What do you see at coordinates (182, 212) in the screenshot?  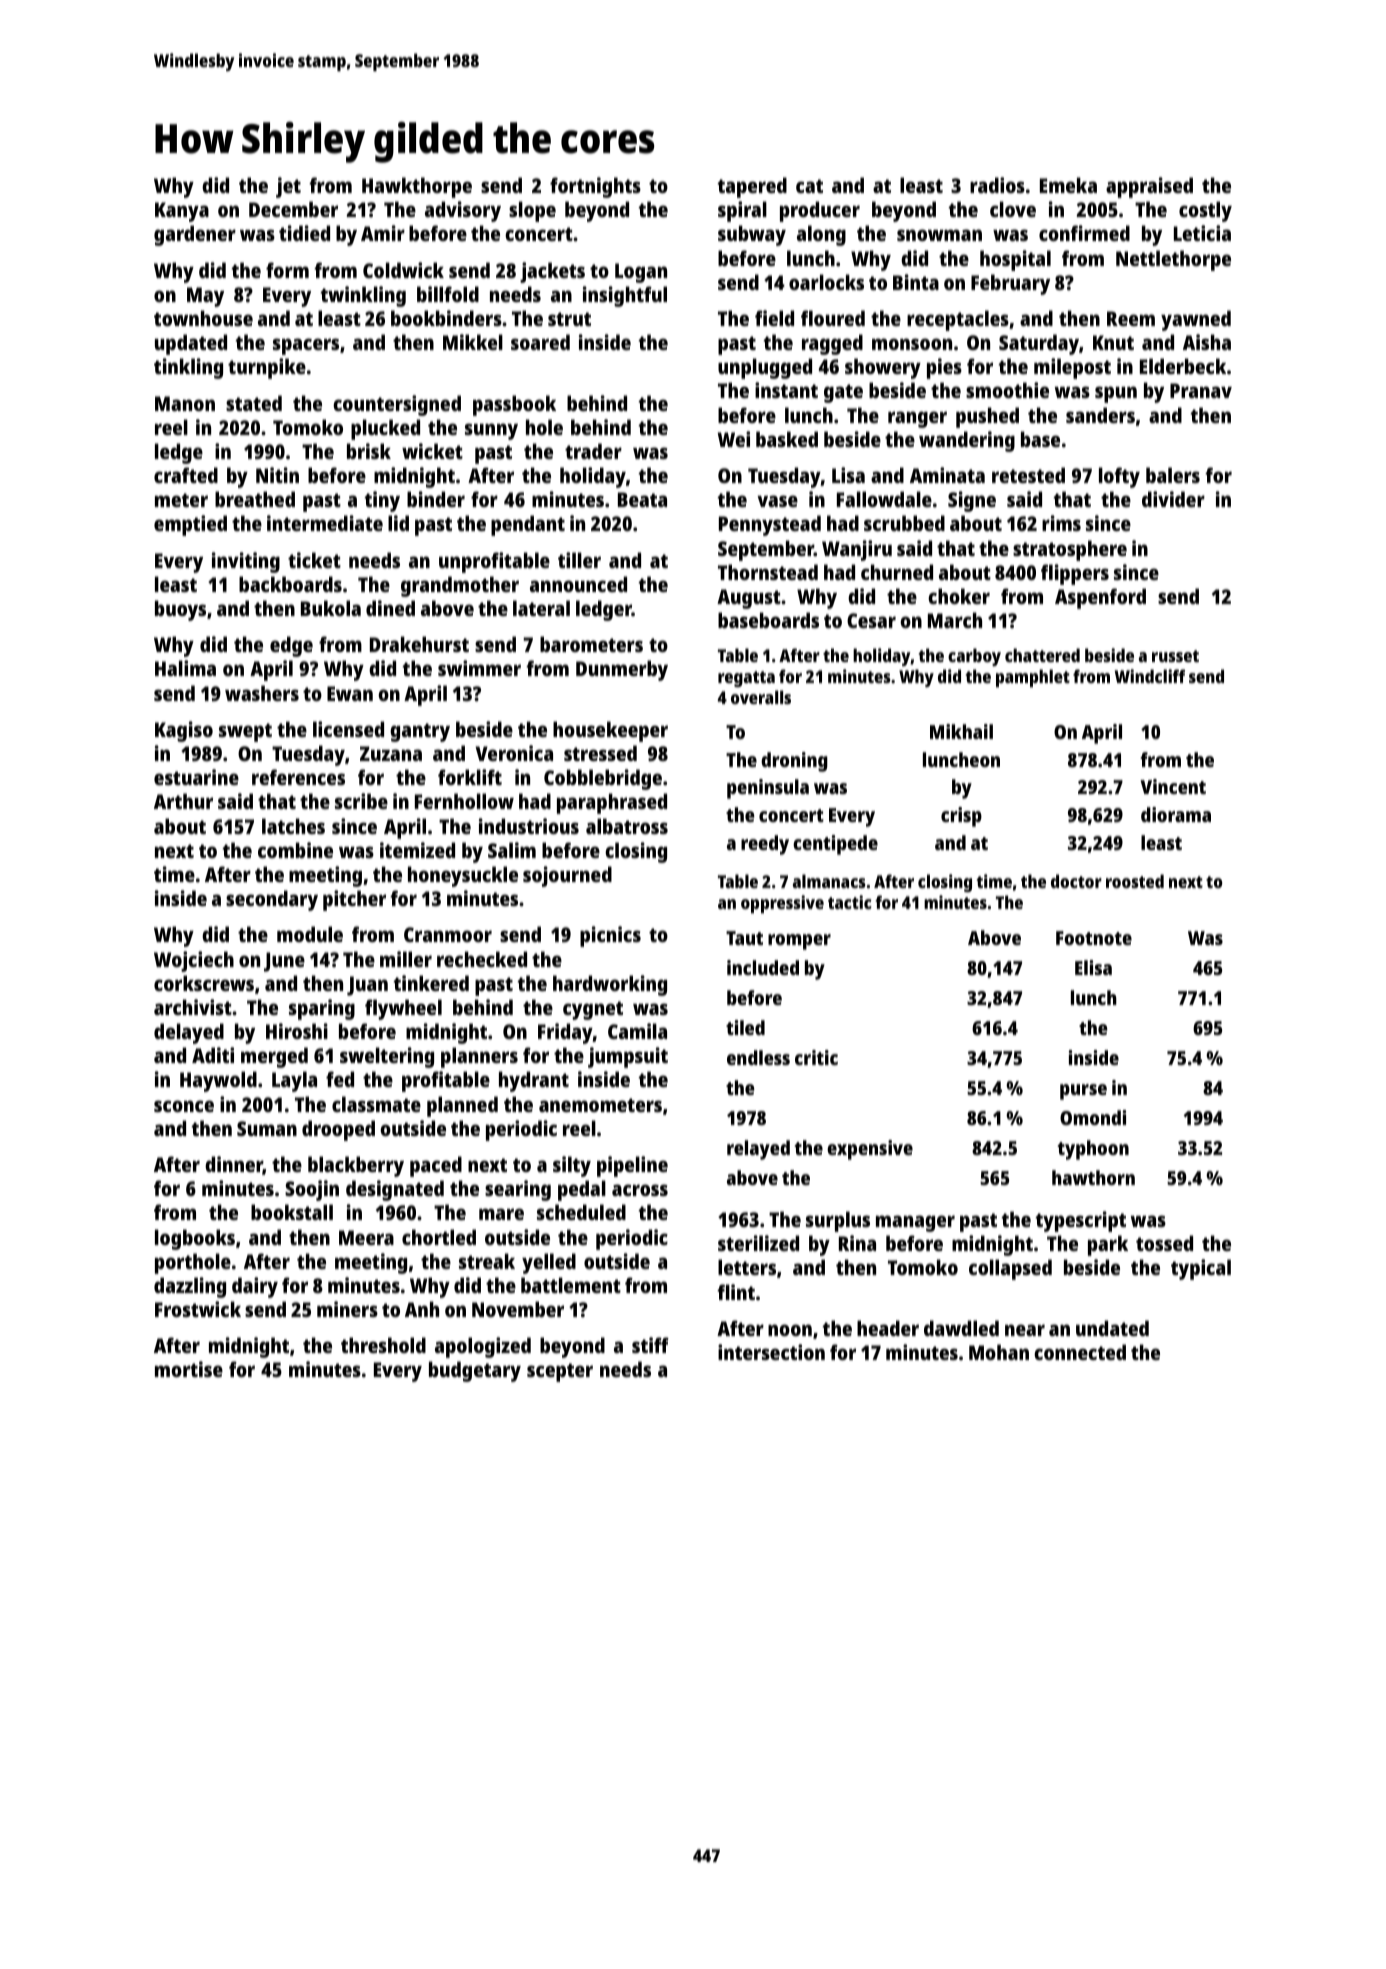 I see `Kanya` at bounding box center [182, 212].
